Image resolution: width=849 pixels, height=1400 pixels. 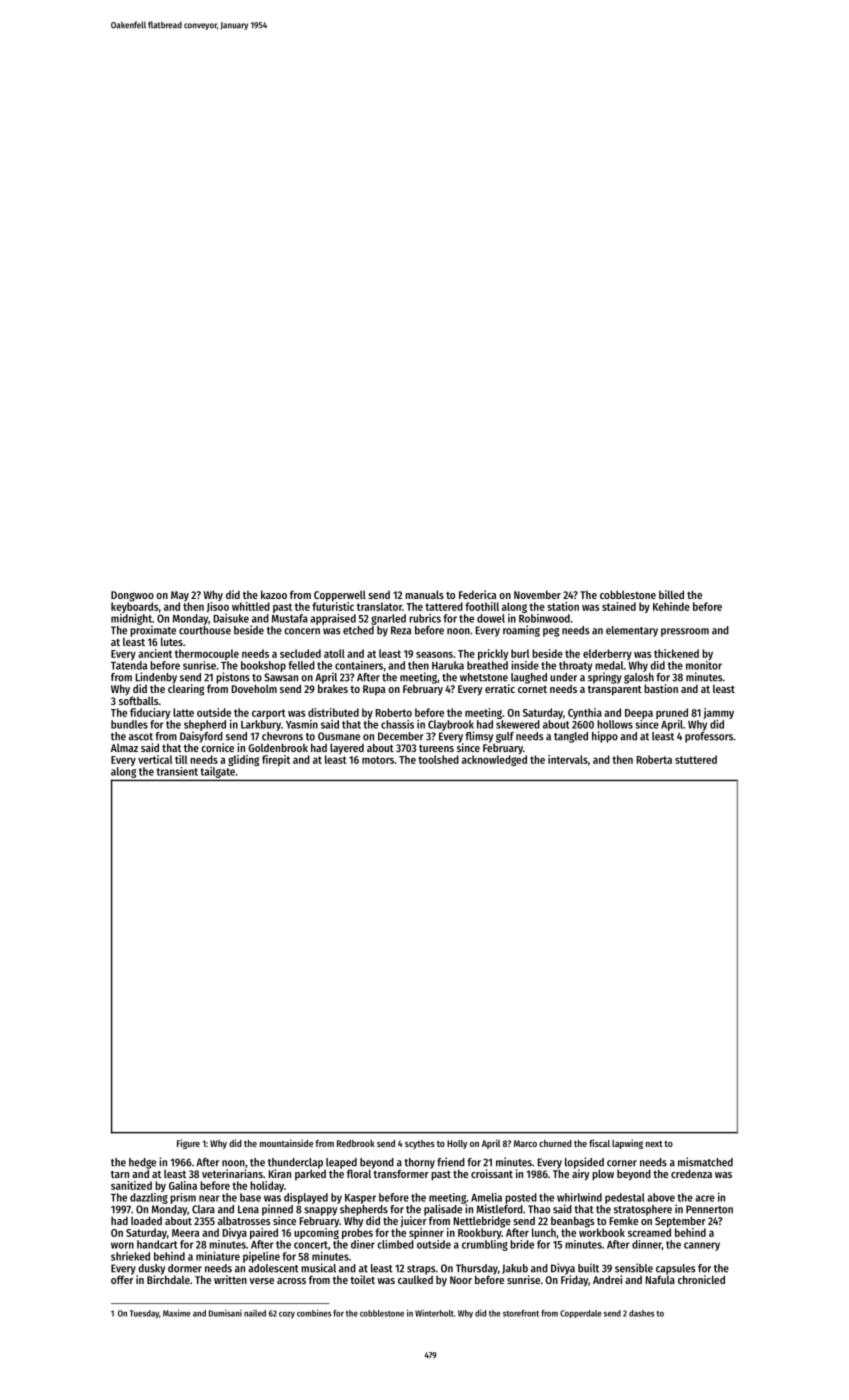 I want to click on billed, so click(x=671, y=594).
